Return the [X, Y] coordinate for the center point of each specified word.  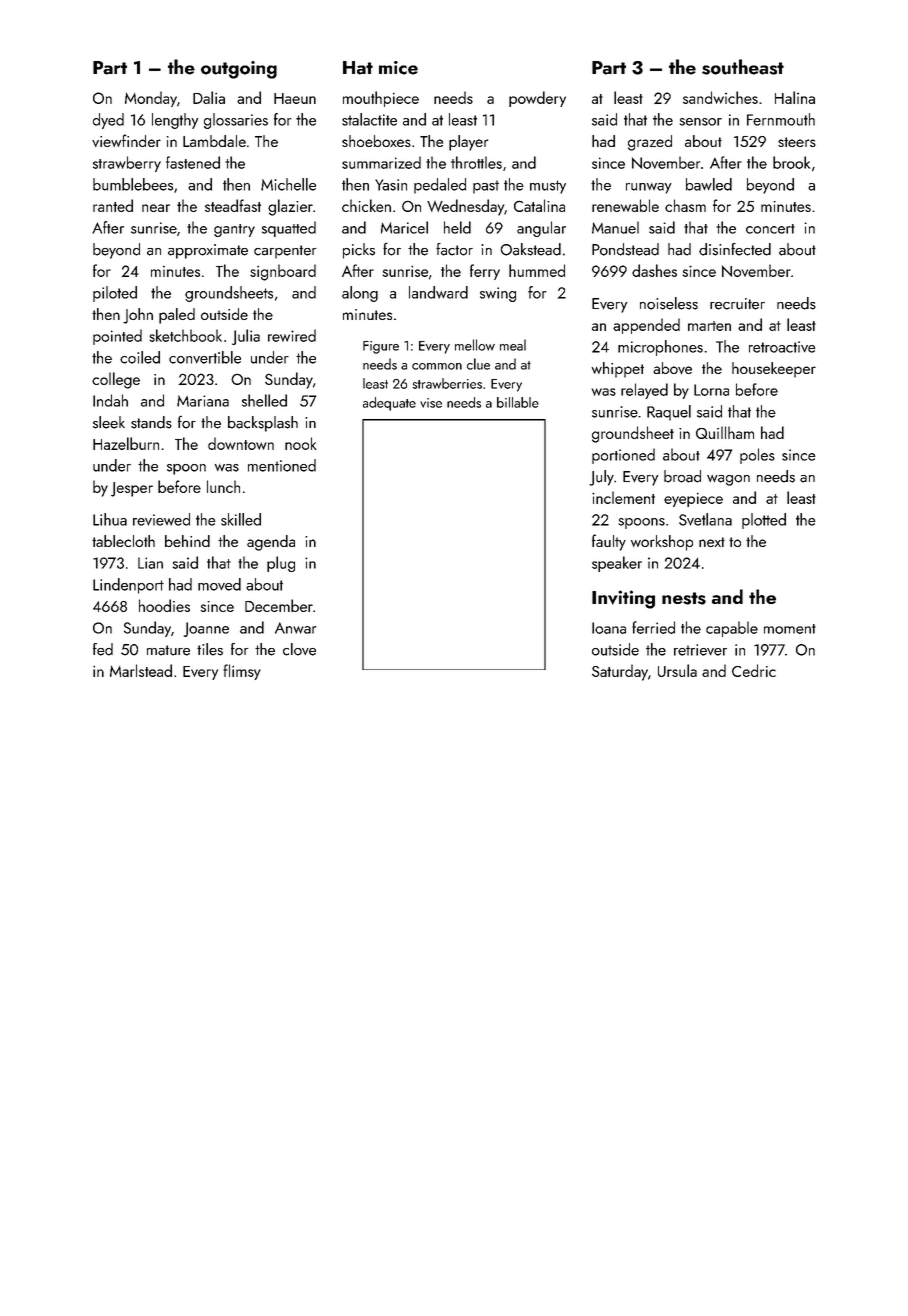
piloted [115, 294]
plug [281, 564]
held [457, 227]
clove [299, 649]
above [672, 368]
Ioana [609, 628]
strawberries [447, 383]
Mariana [203, 401]
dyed [108, 121]
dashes [654, 270]
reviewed [161, 519]
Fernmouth [781, 119]
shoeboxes [376, 141]
